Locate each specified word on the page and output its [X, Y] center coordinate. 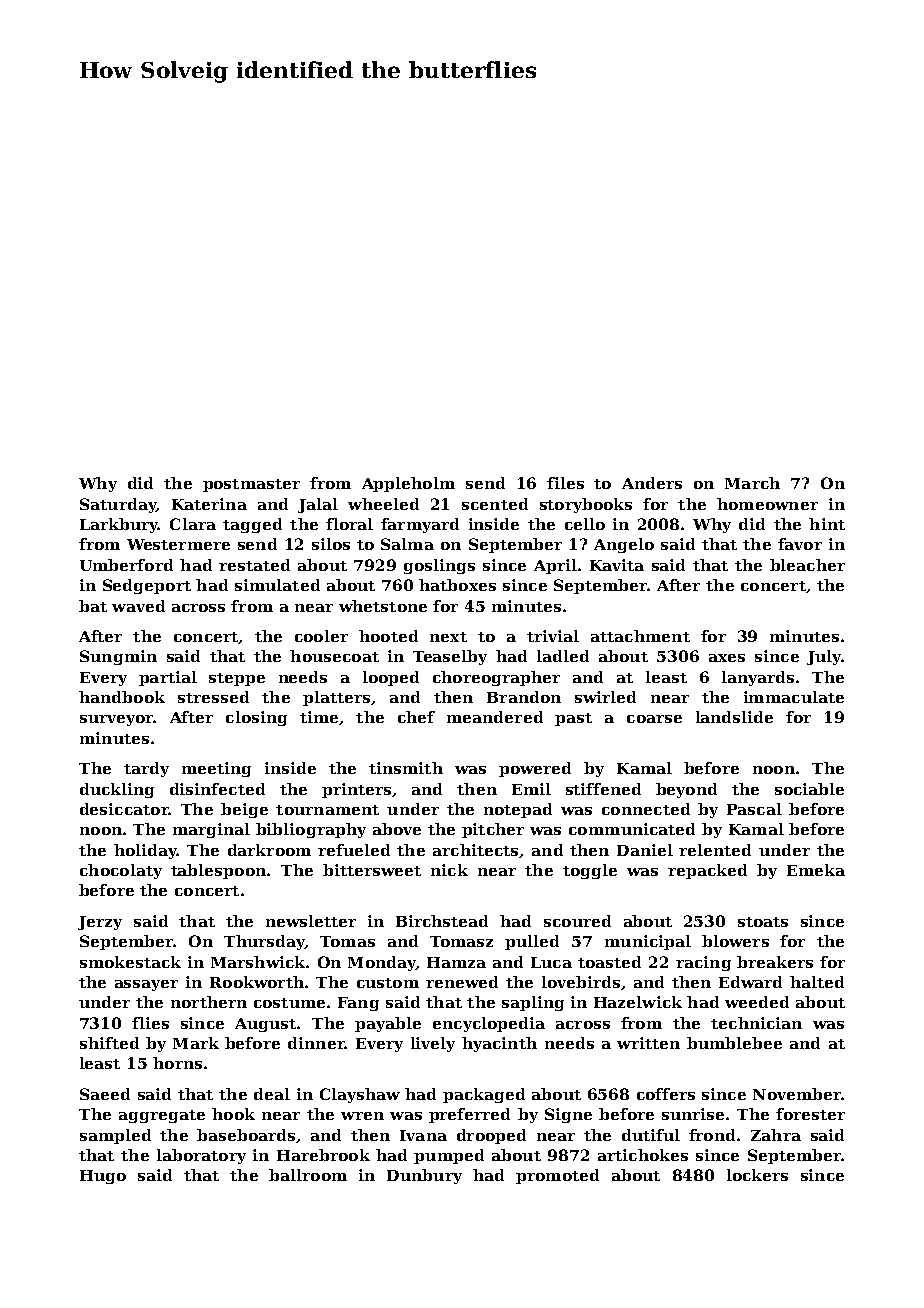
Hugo [103, 1177]
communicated [632, 829]
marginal [211, 830]
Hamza [456, 962]
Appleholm [408, 484]
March [752, 483]
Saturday [118, 505]
